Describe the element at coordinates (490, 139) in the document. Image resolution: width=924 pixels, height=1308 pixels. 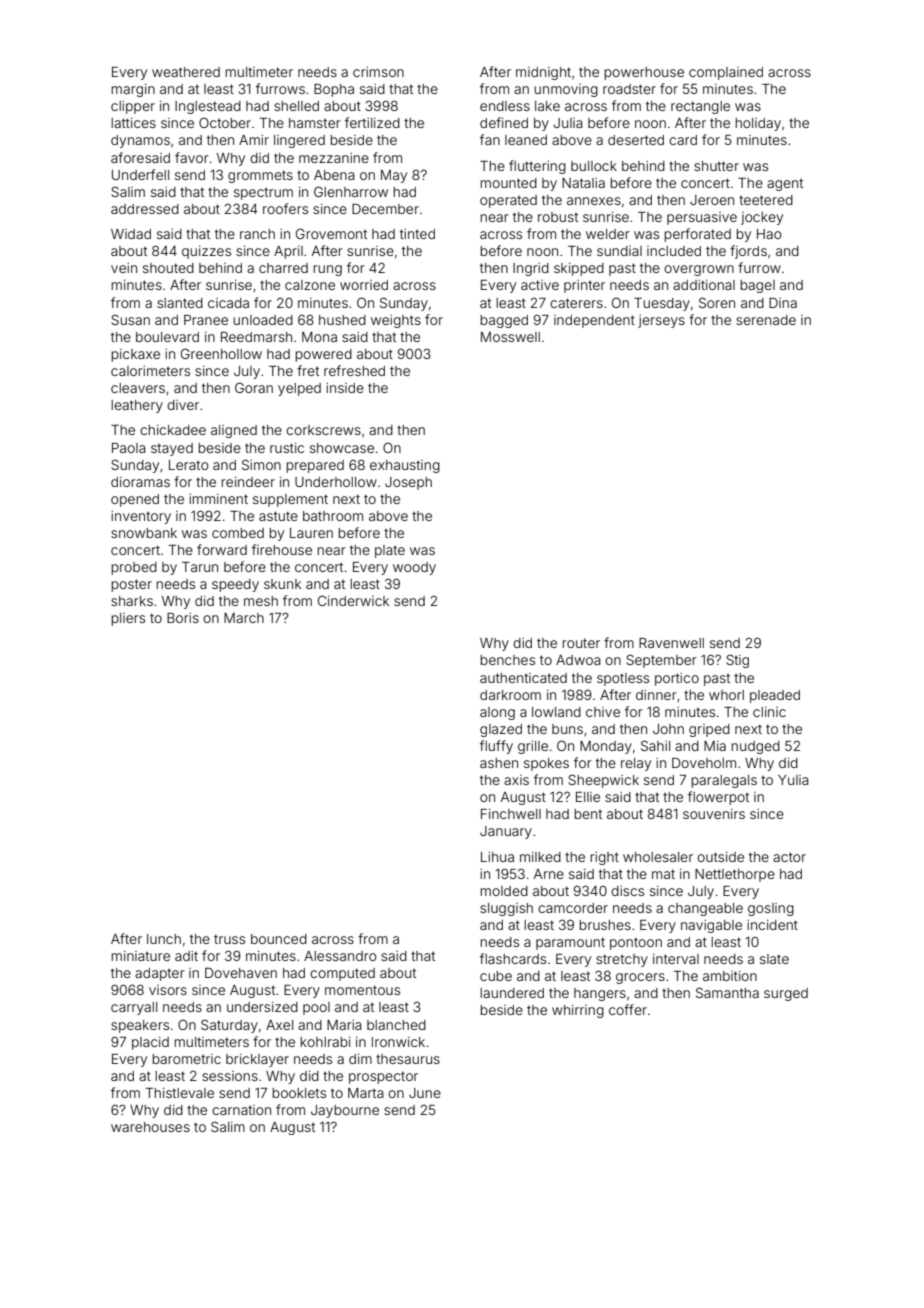
I see `fan` at that location.
